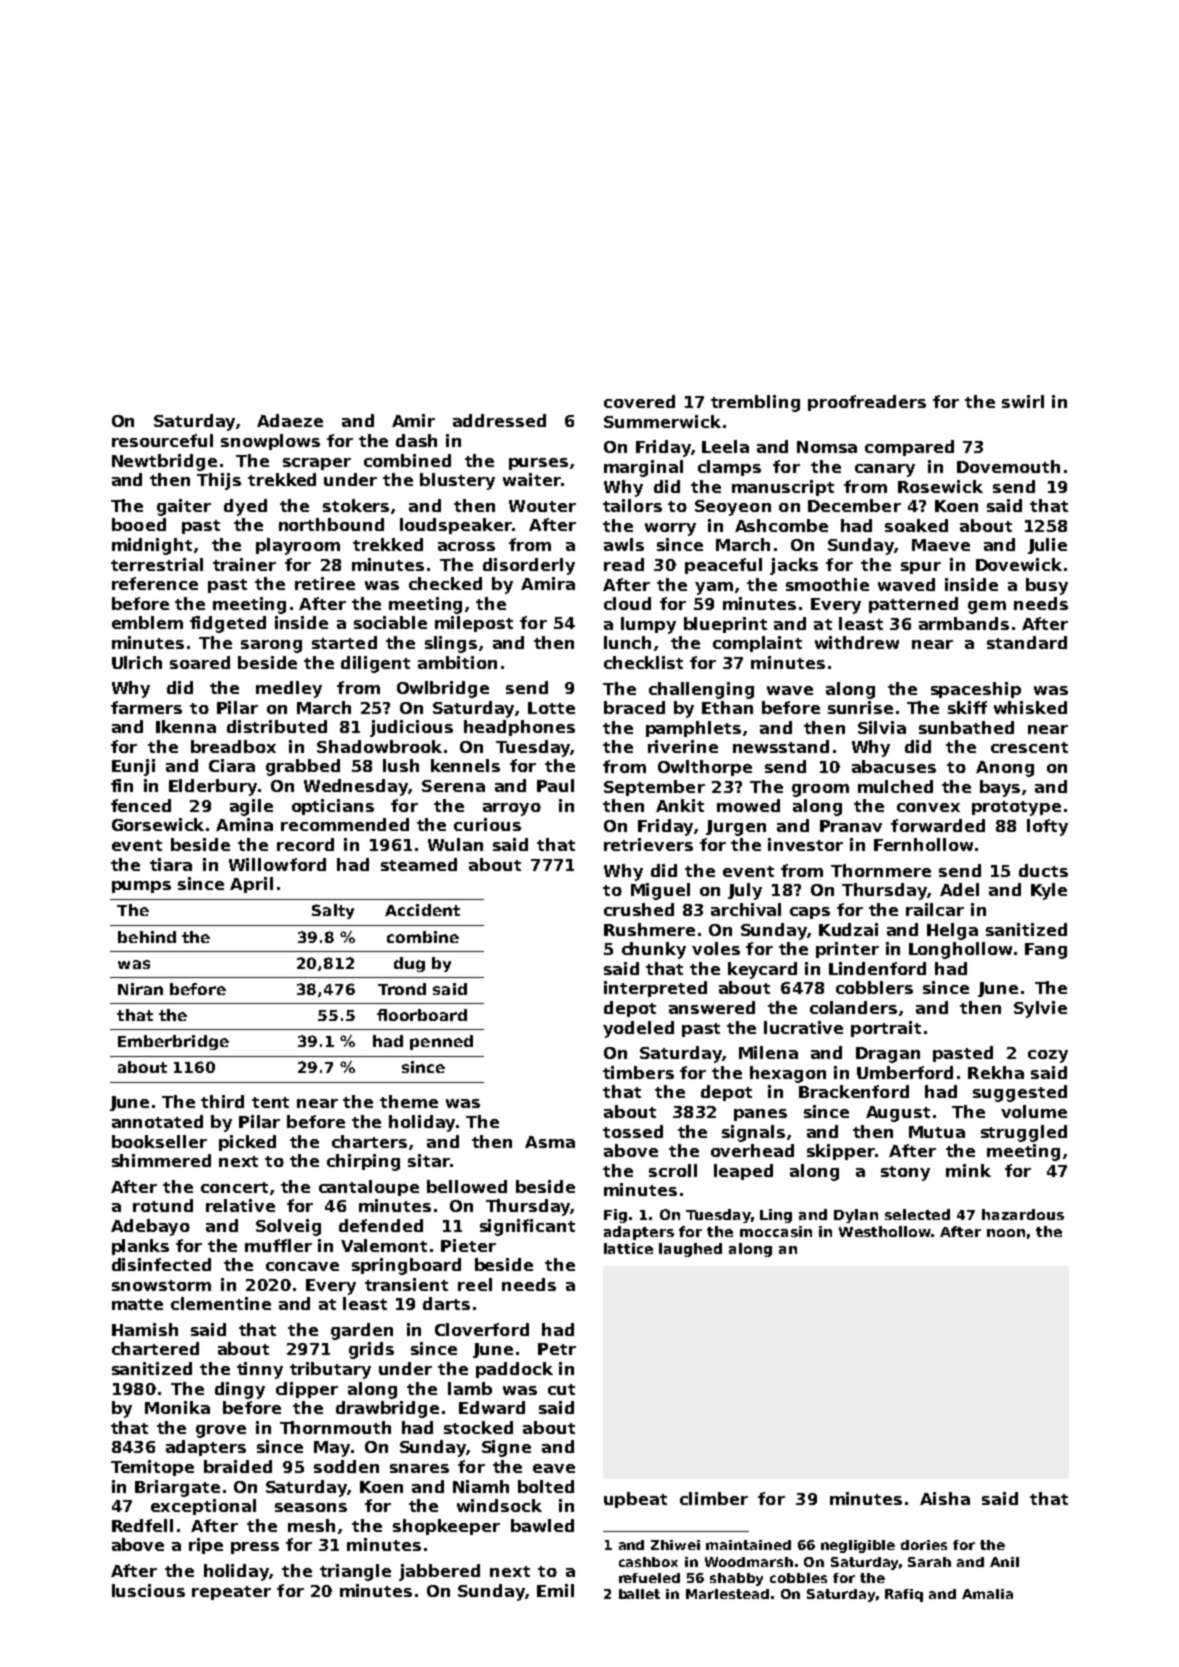 This screenshot has height=1667, width=1179. I want to click on Willowford, so click(277, 864).
